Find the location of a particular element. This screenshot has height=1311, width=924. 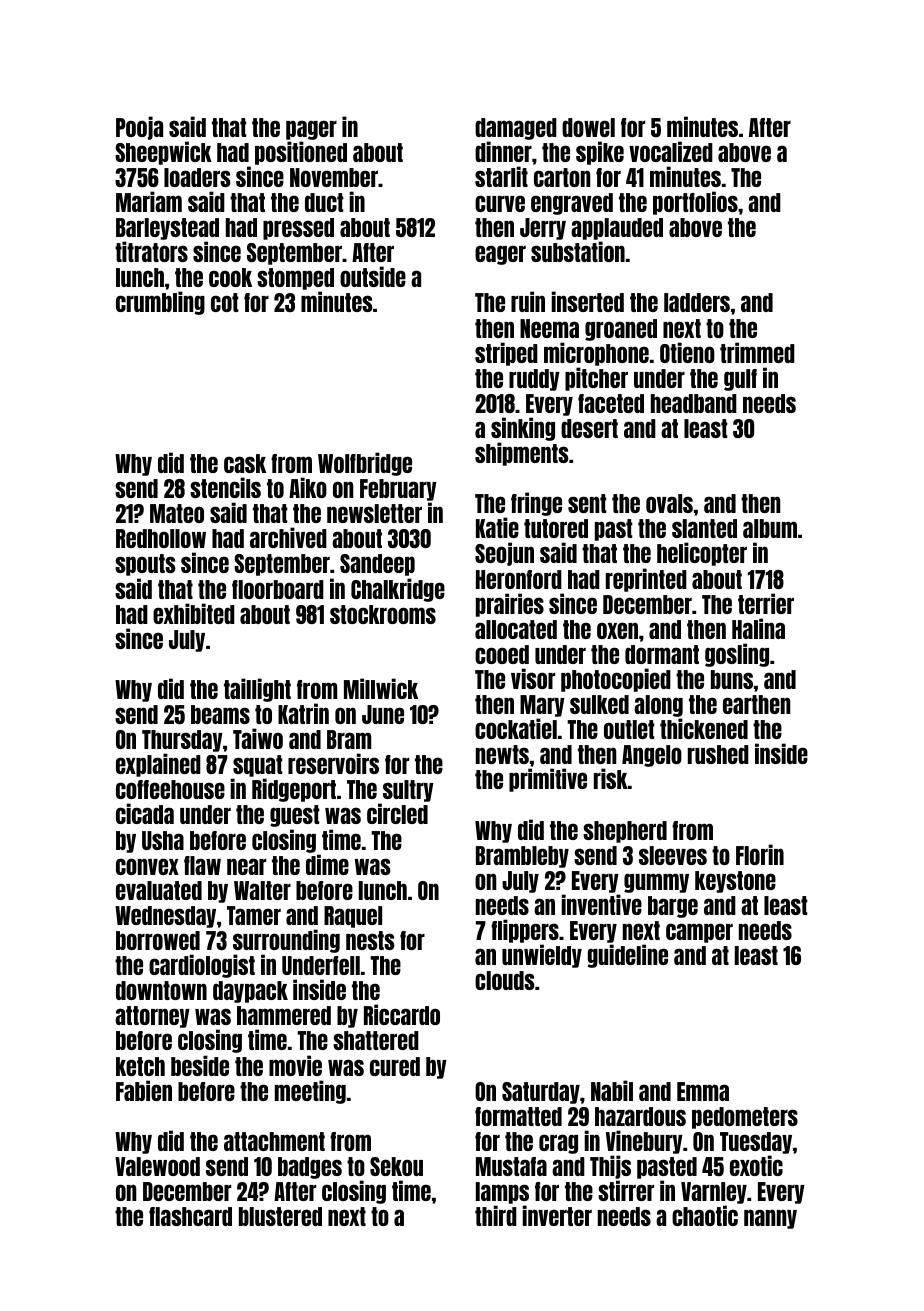

inverter is located at coordinates (557, 1215).
